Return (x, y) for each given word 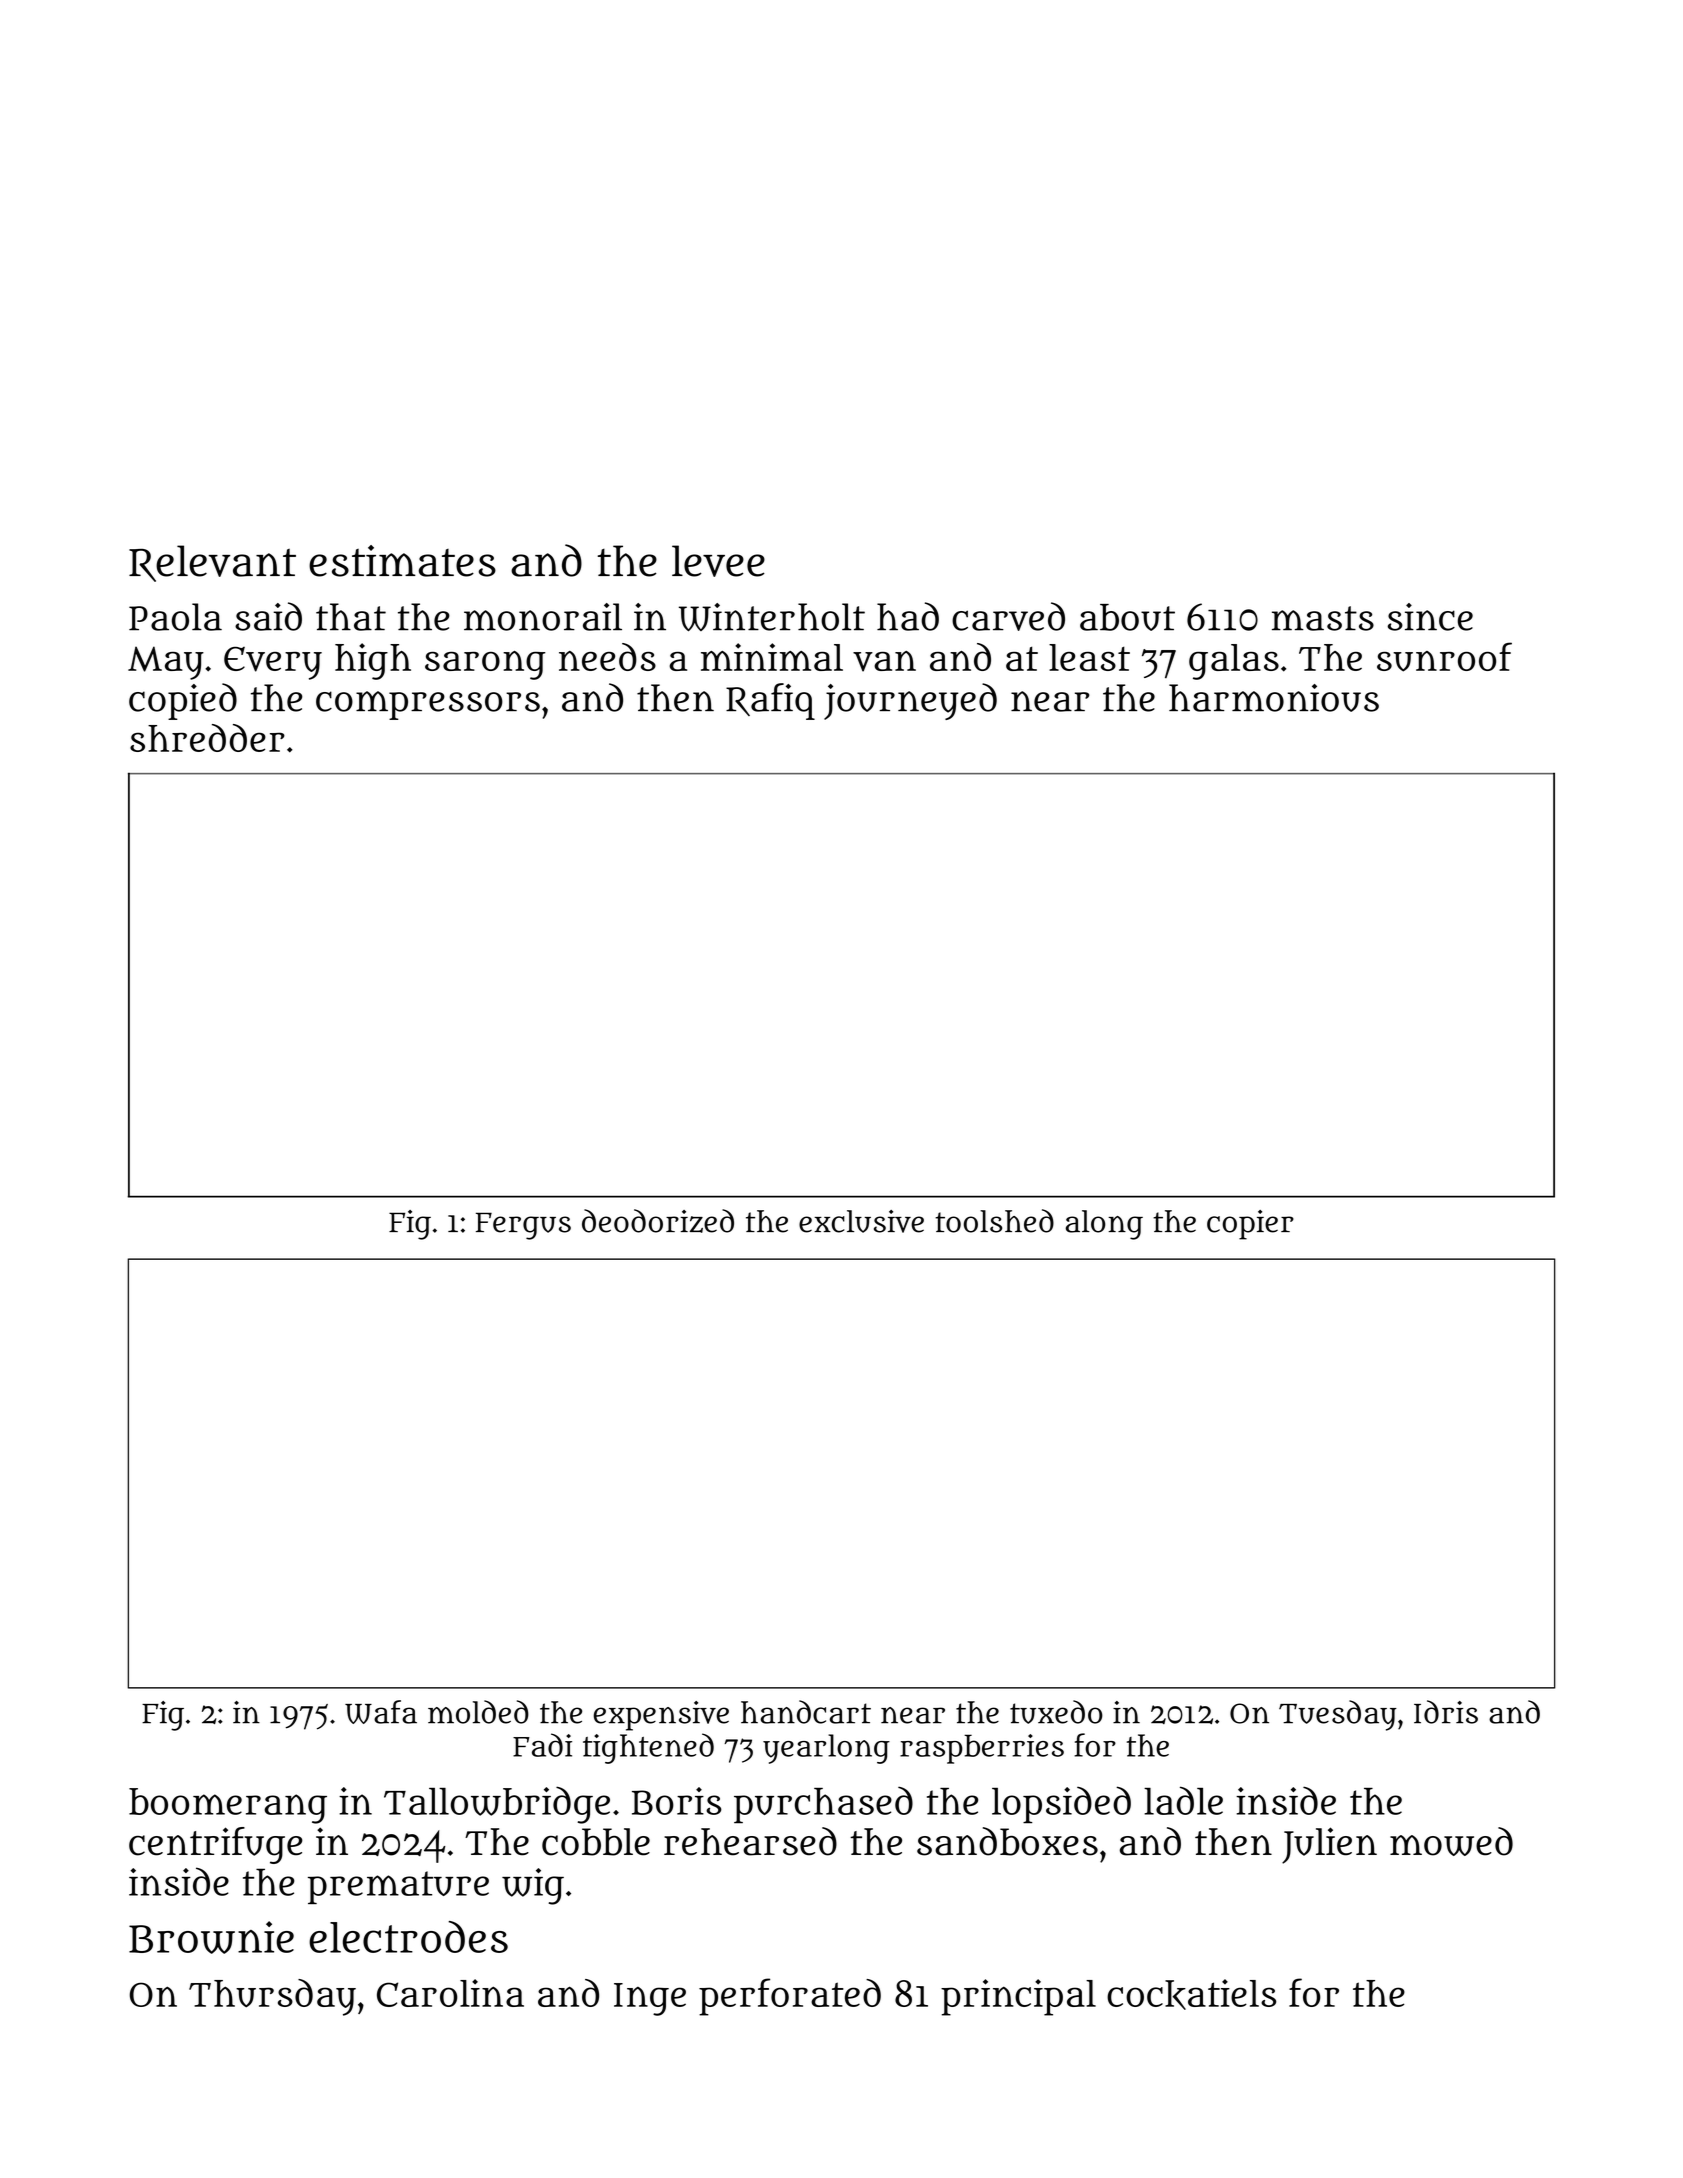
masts (1323, 618)
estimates (402, 561)
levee (718, 561)
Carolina (450, 1993)
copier (1250, 1225)
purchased (823, 1805)
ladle (1183, 1800)
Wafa (381, 1712)
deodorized (658, 1221)
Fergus (523, 1226)
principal (1018, 1997)
